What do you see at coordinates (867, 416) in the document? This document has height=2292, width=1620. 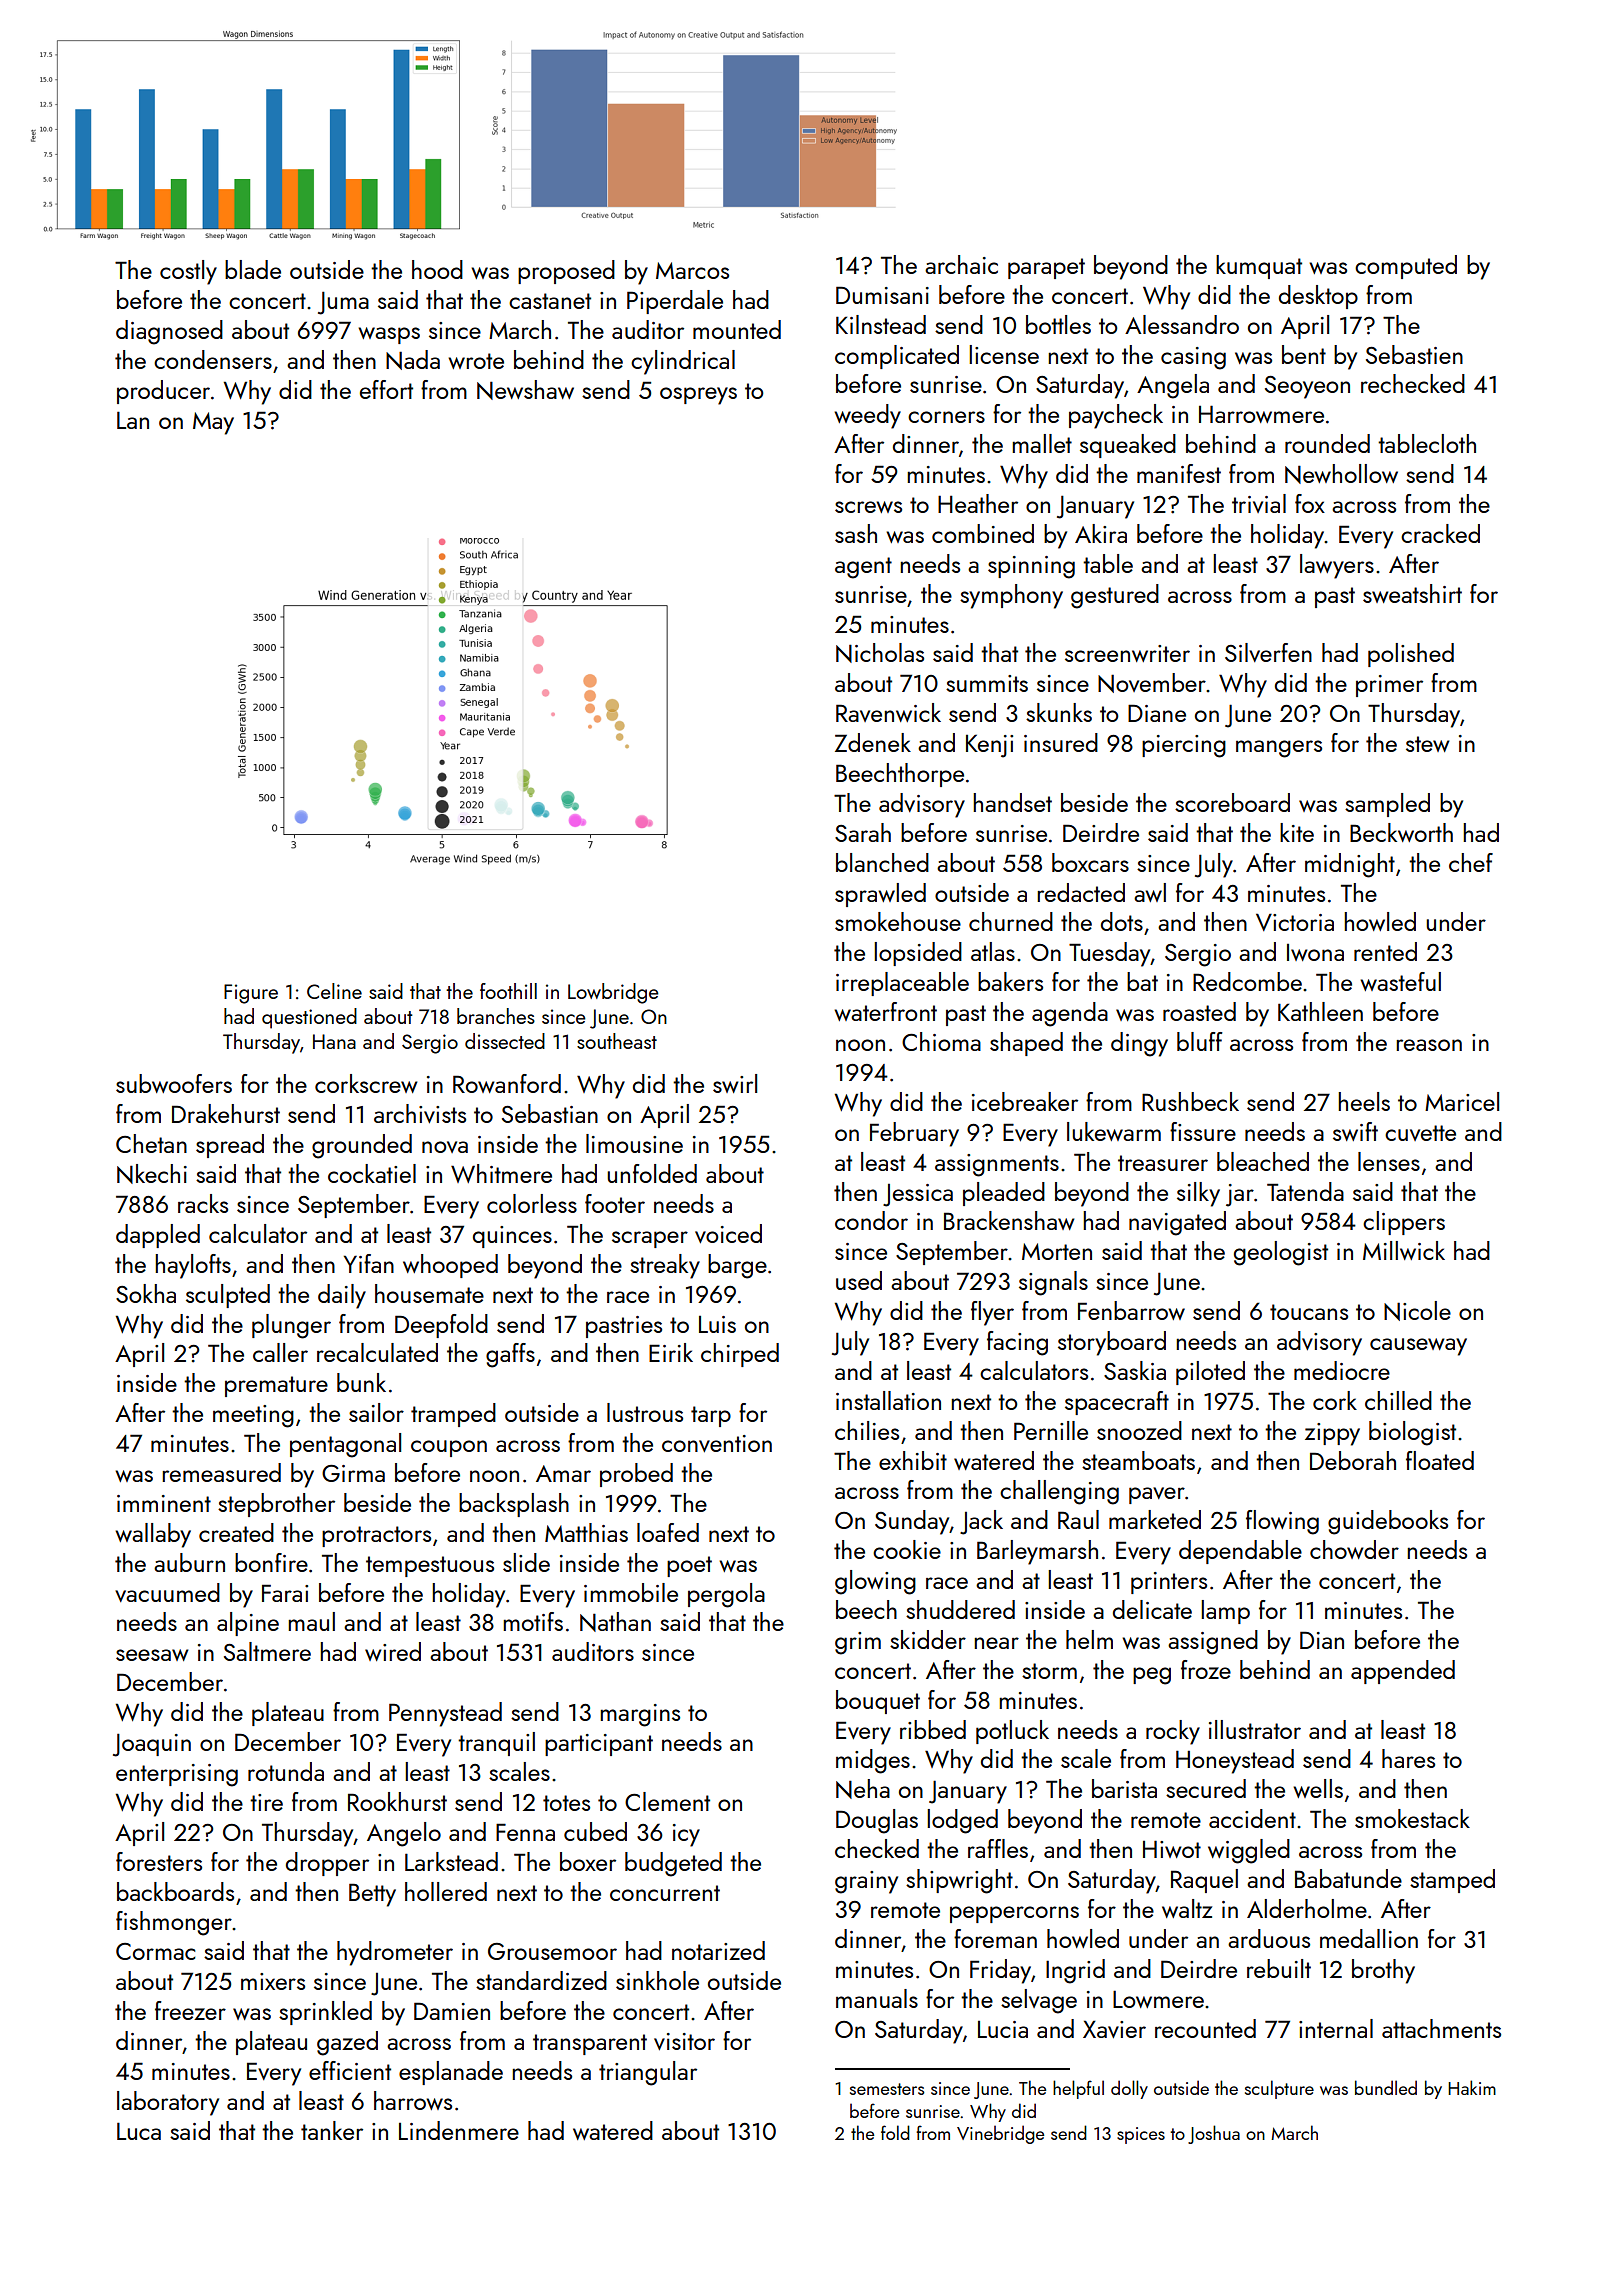 I see `weedy` at bounding box center [867, 416].
